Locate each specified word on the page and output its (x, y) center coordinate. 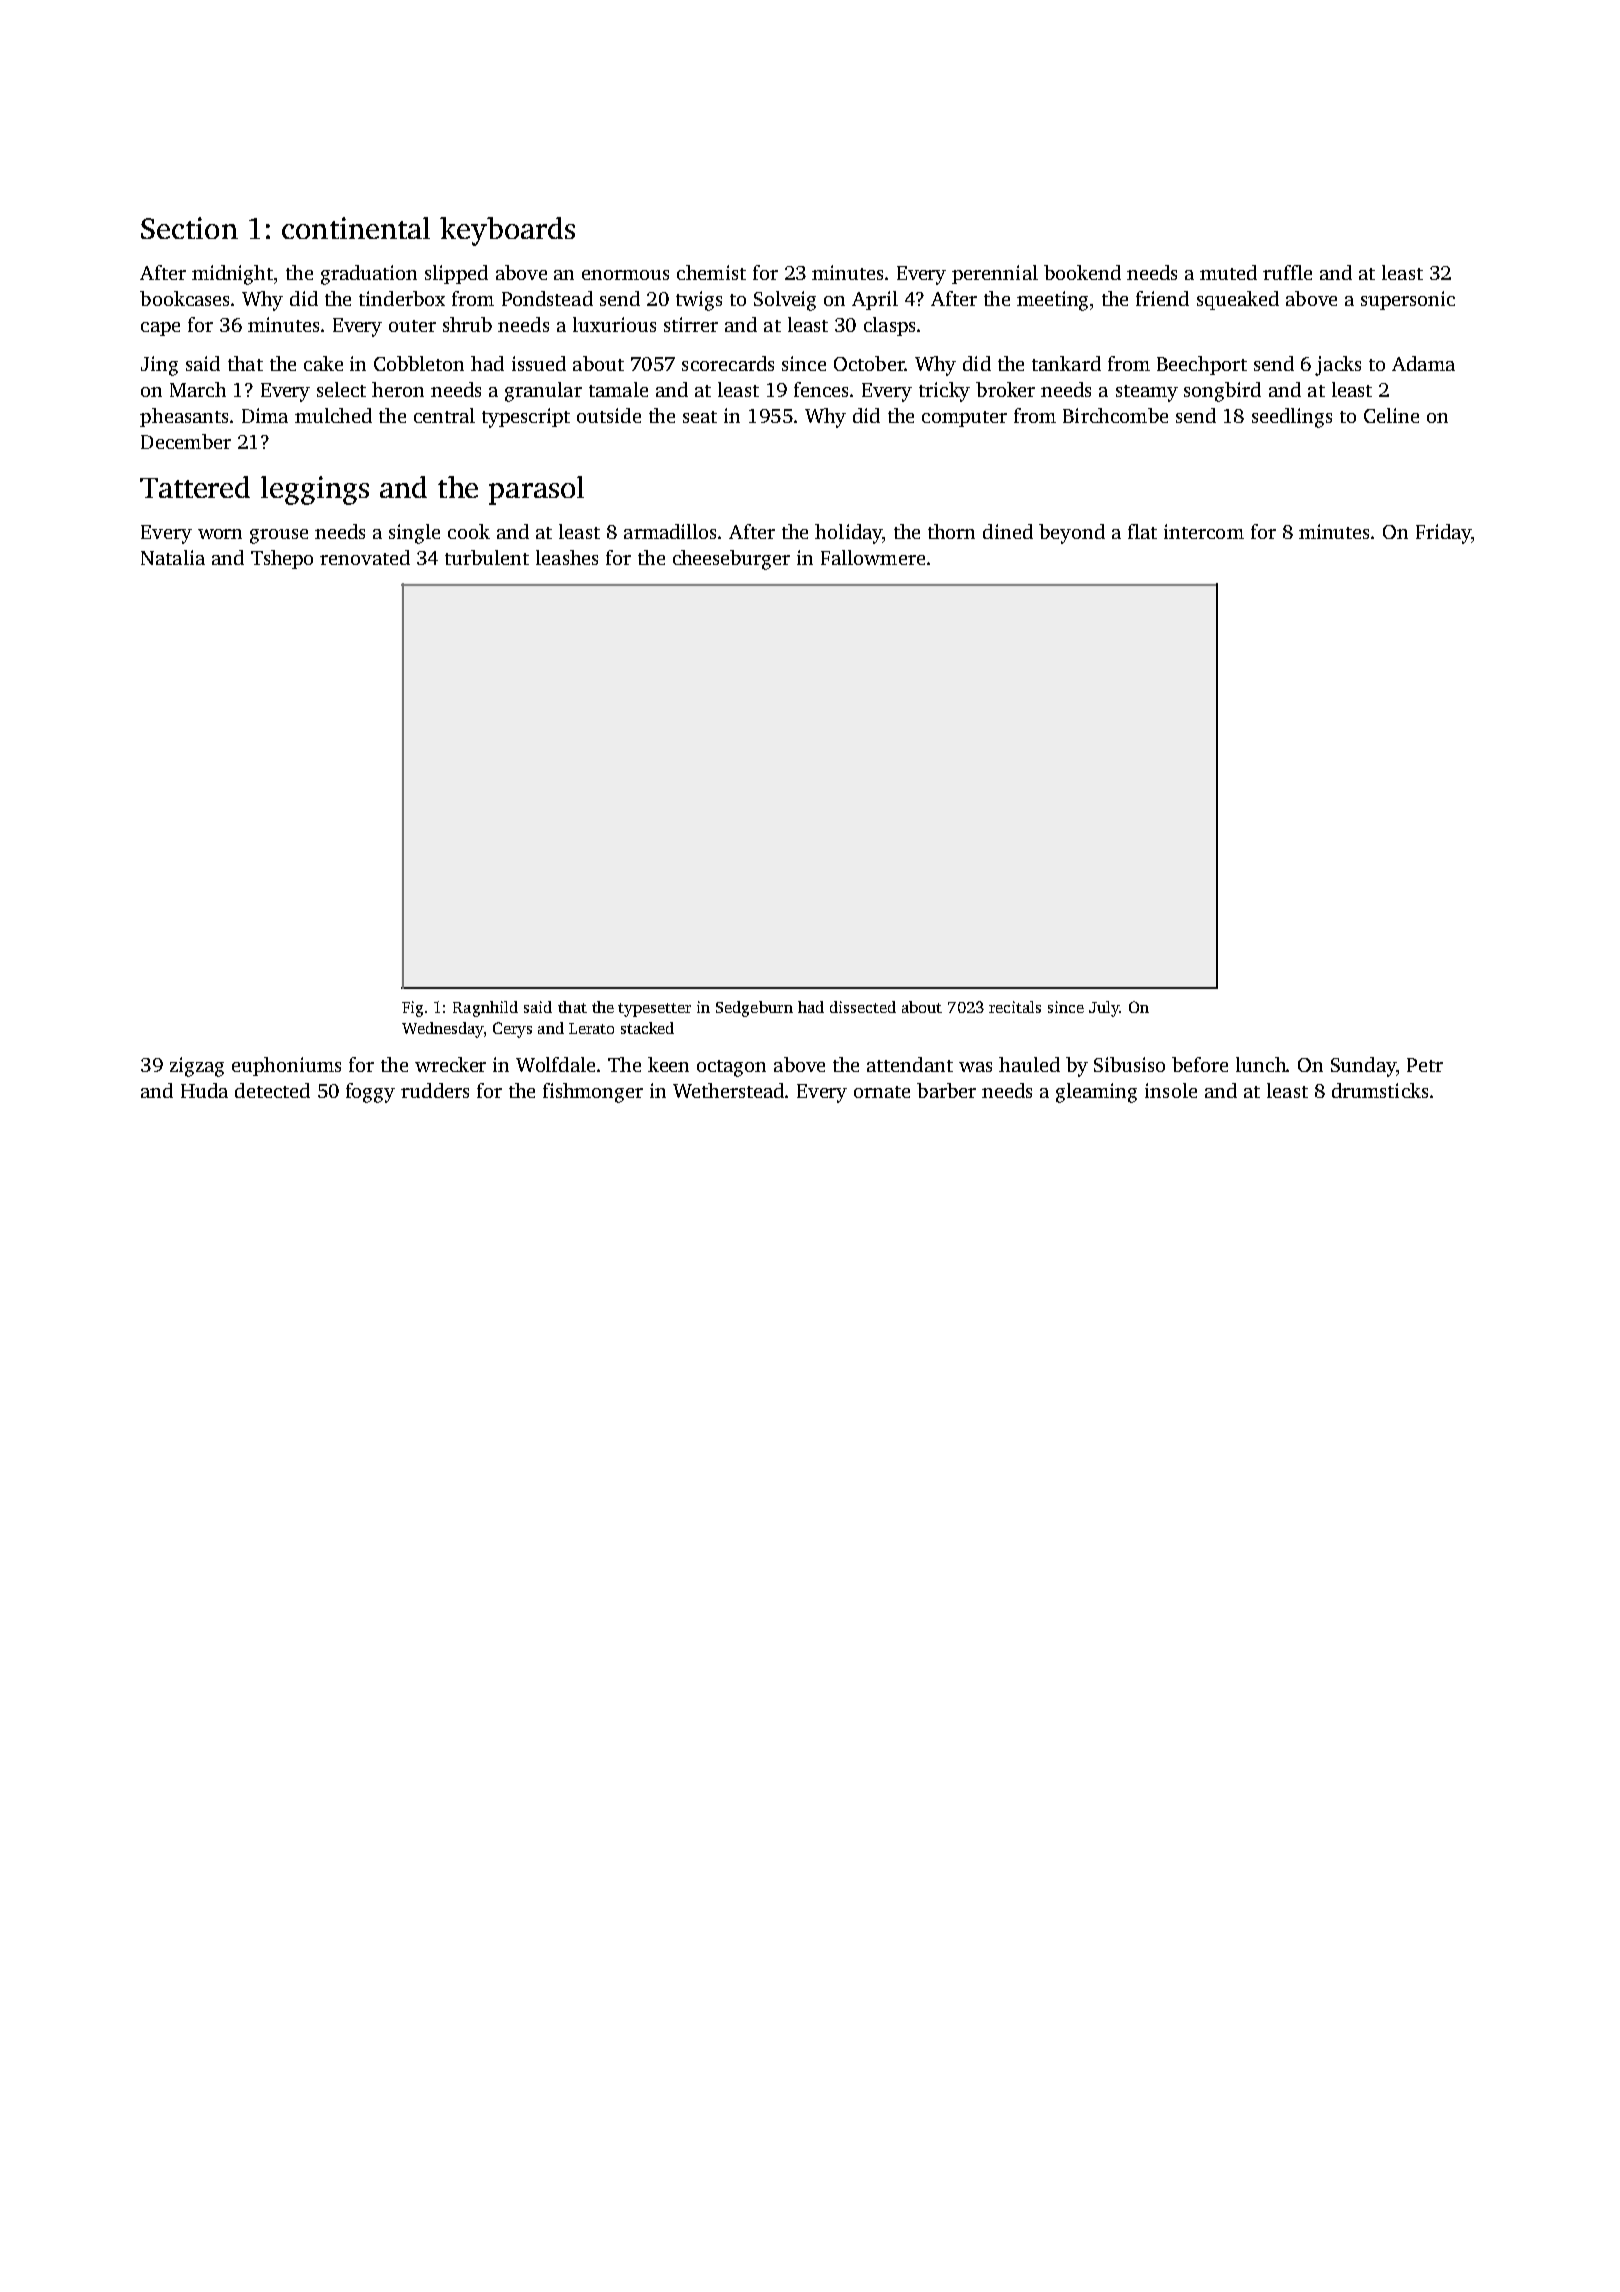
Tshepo (282, 559)
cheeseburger (731, 560)
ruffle (1287, 272)
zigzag (197, 1067)
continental (356, 228)
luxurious (614, 324)
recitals (1015, 1007)
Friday (1443, 534)
